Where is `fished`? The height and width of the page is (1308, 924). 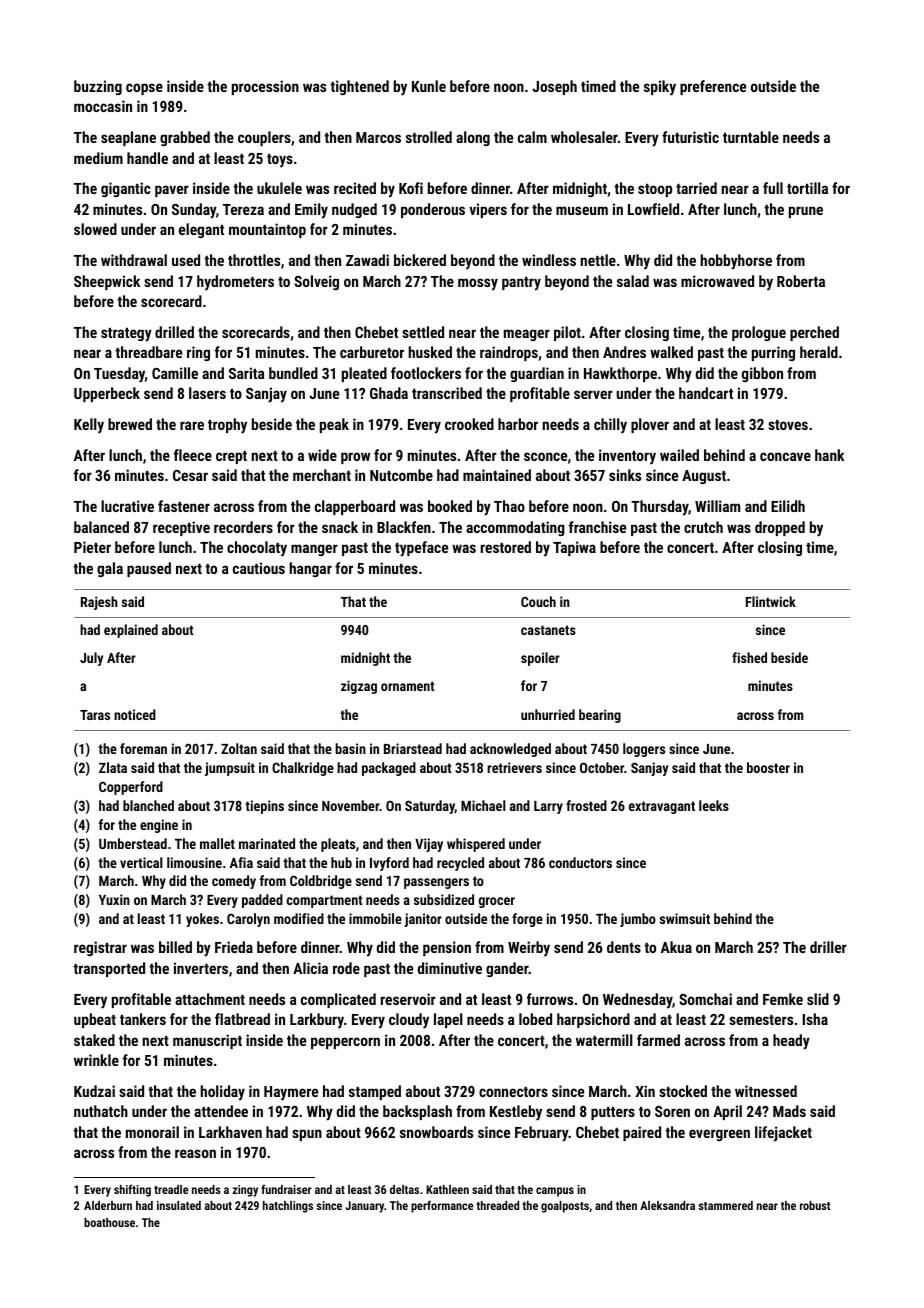
fished is located at coordinates (749, 657).
